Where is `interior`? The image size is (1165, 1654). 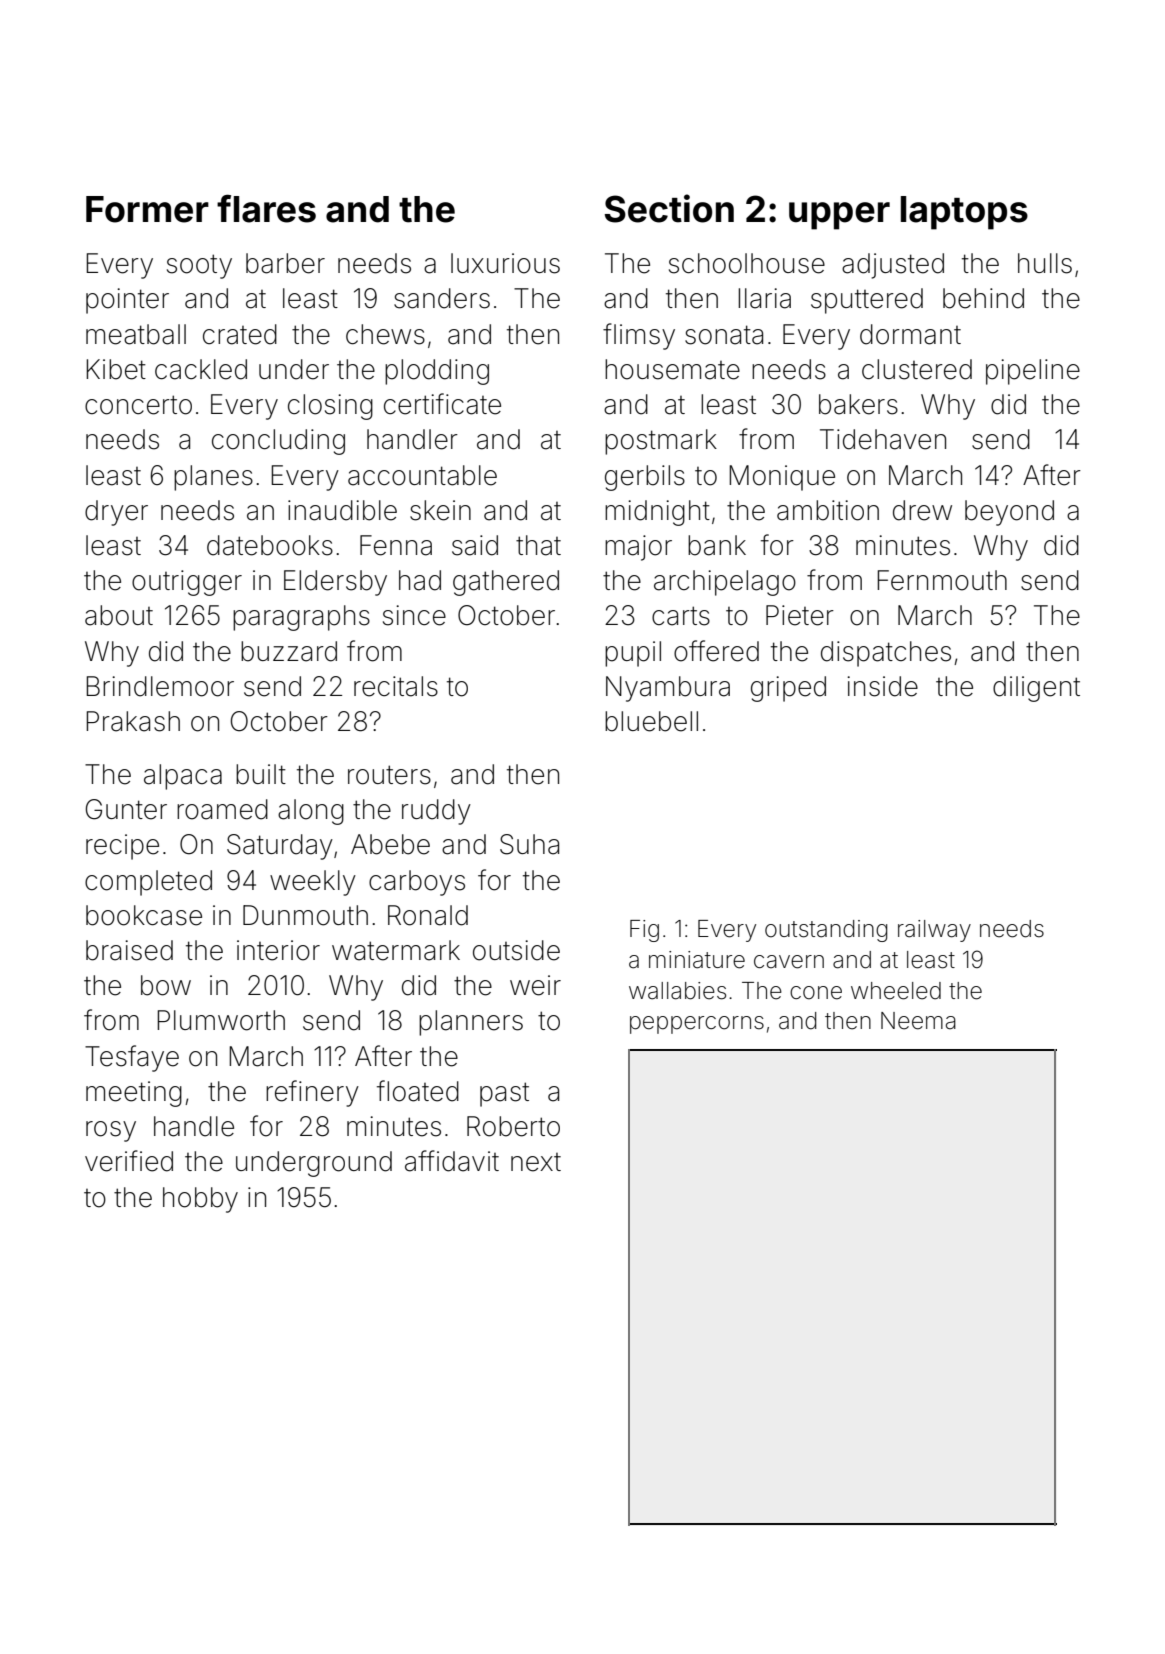 interior is located at coordinates (278, 950).
